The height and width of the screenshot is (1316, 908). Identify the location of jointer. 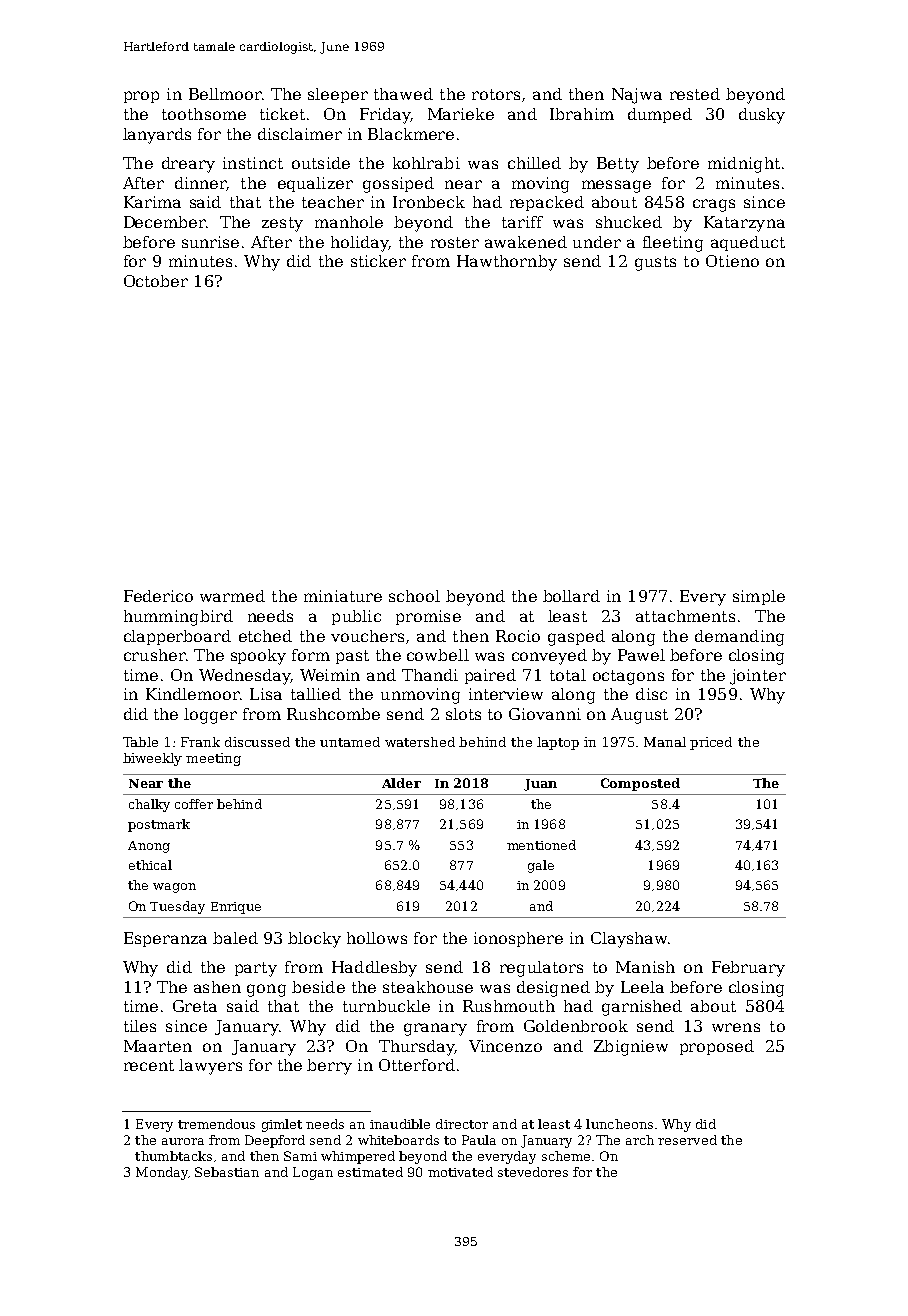
(758, 677).
